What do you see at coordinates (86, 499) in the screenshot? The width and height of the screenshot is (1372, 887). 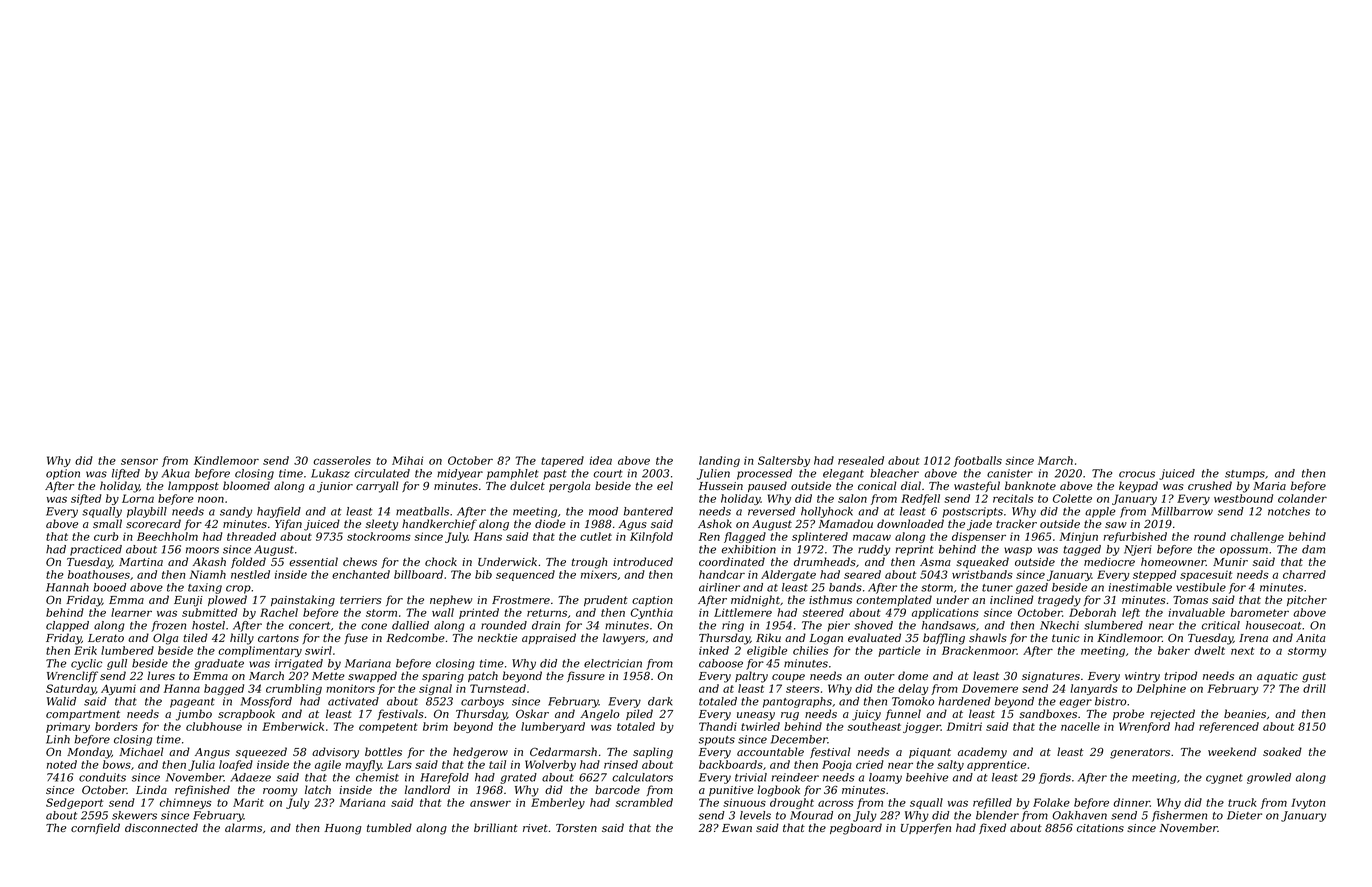 I see `sifted` at bounding box center [86, 499].
